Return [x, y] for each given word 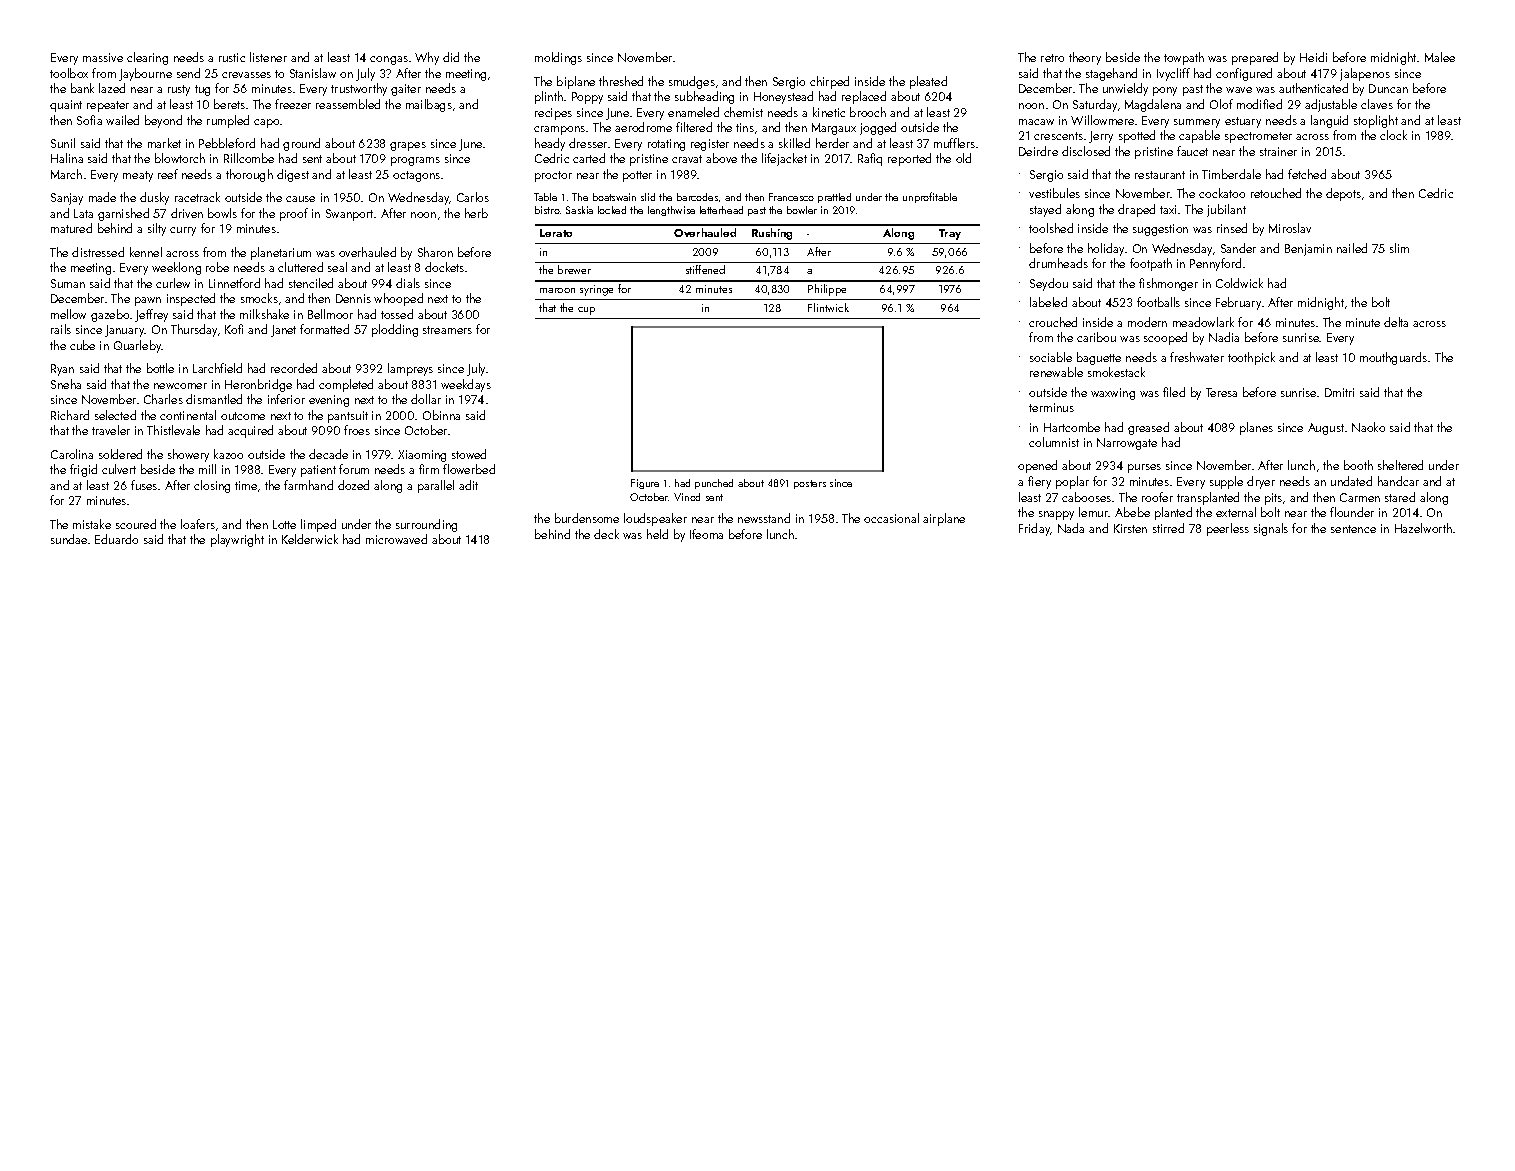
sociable [1051, 357]
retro [1052, 58]
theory [1085, 58]
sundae [69, 539]
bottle [160, 368]
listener [268, 57]
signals [1271, 529]
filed [1174, 392]
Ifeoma [706, 534]
